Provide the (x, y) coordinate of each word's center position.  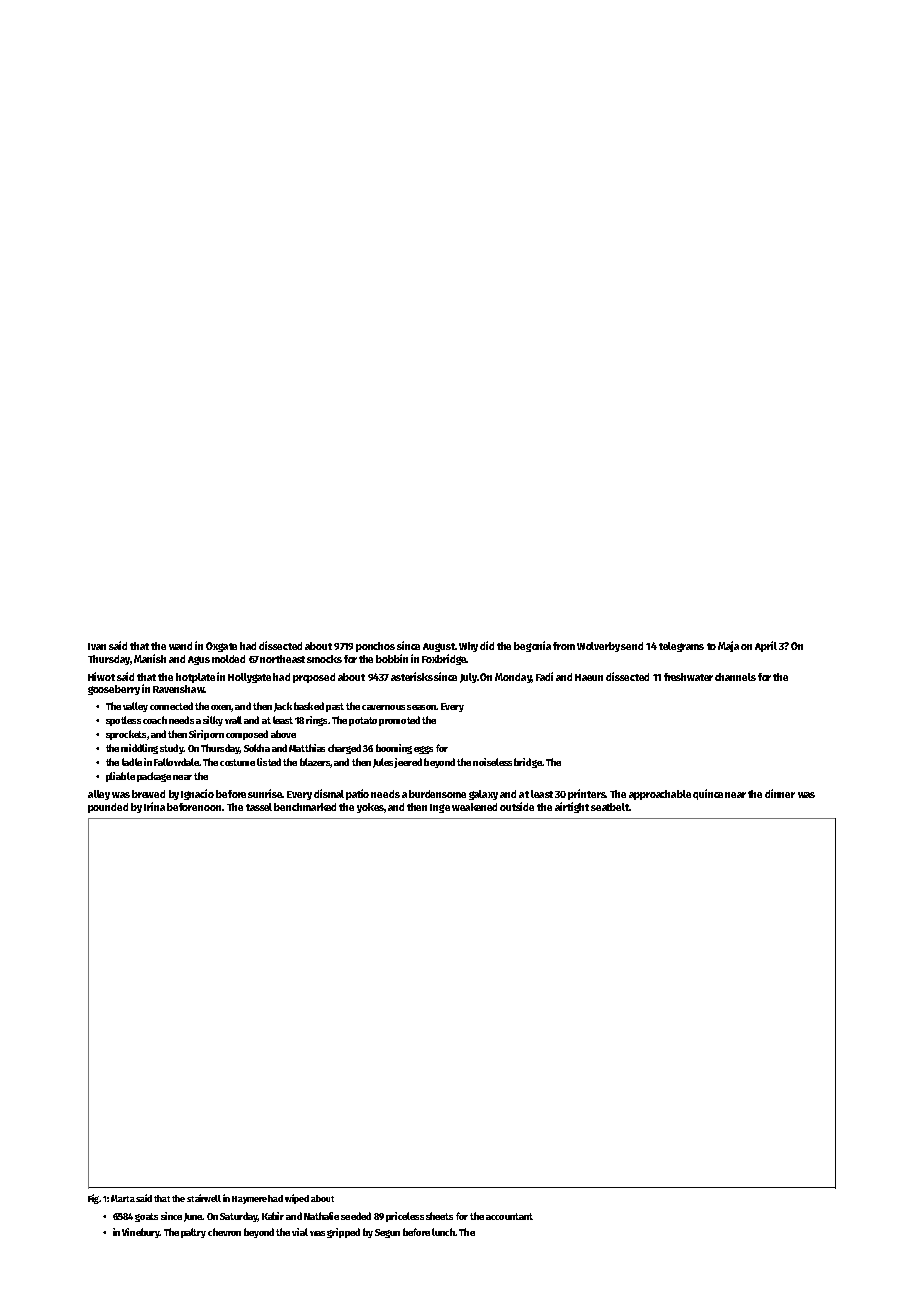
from (564, 646)
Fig (93, 1199)
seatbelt (610, 807)
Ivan (97, 646)
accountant (509, 1216)
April (766, 646)
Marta (123, 1198)
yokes (370, 808)
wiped (297, 1199)
